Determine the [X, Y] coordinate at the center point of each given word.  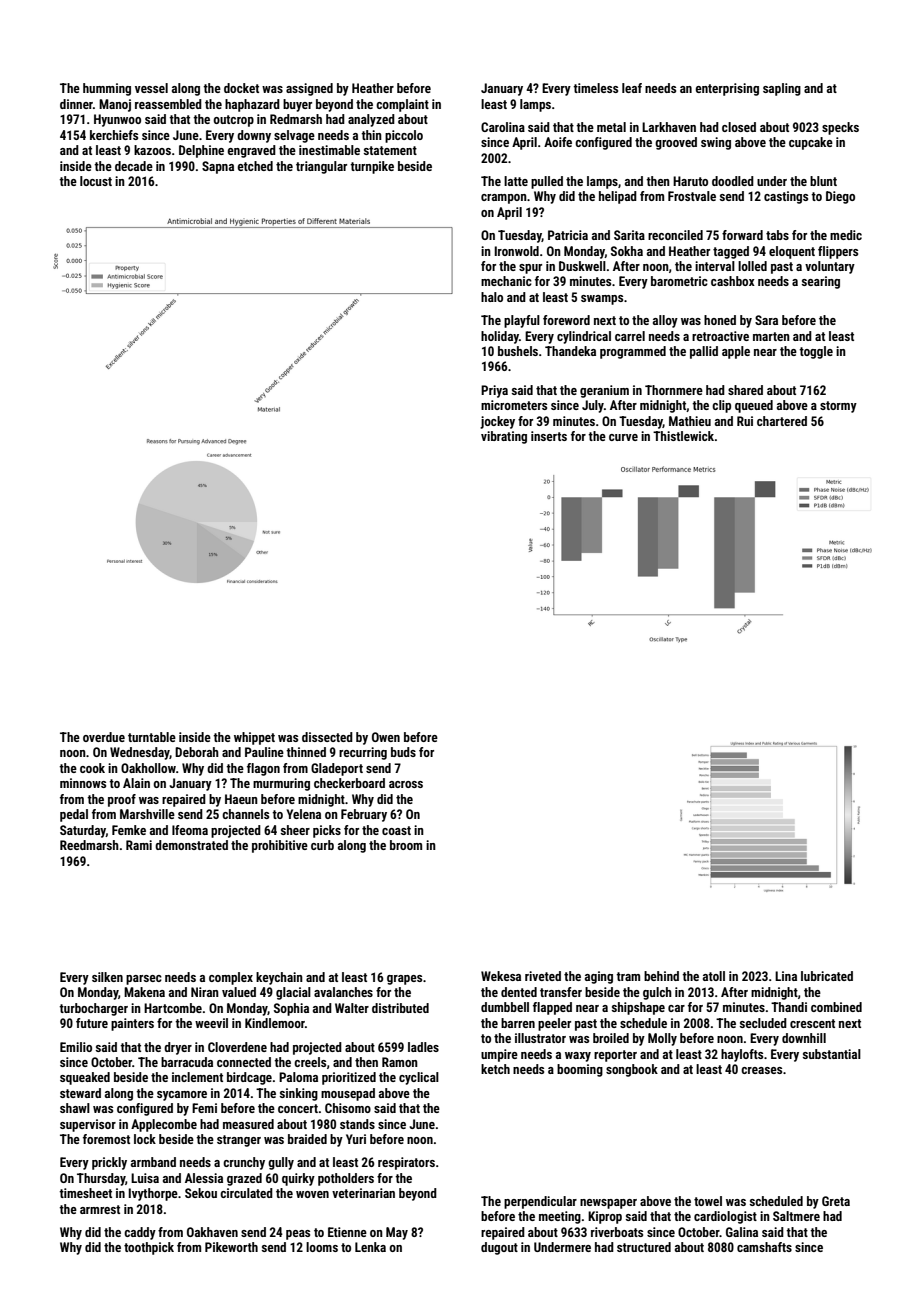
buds [403, 752]
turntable [152, 737]
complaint [402, 105]
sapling [782, 89]
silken [107, 977]
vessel [151, 88]
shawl [75, 1108]
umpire [499, 1055]
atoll [714, 976]
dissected [327, 737]
